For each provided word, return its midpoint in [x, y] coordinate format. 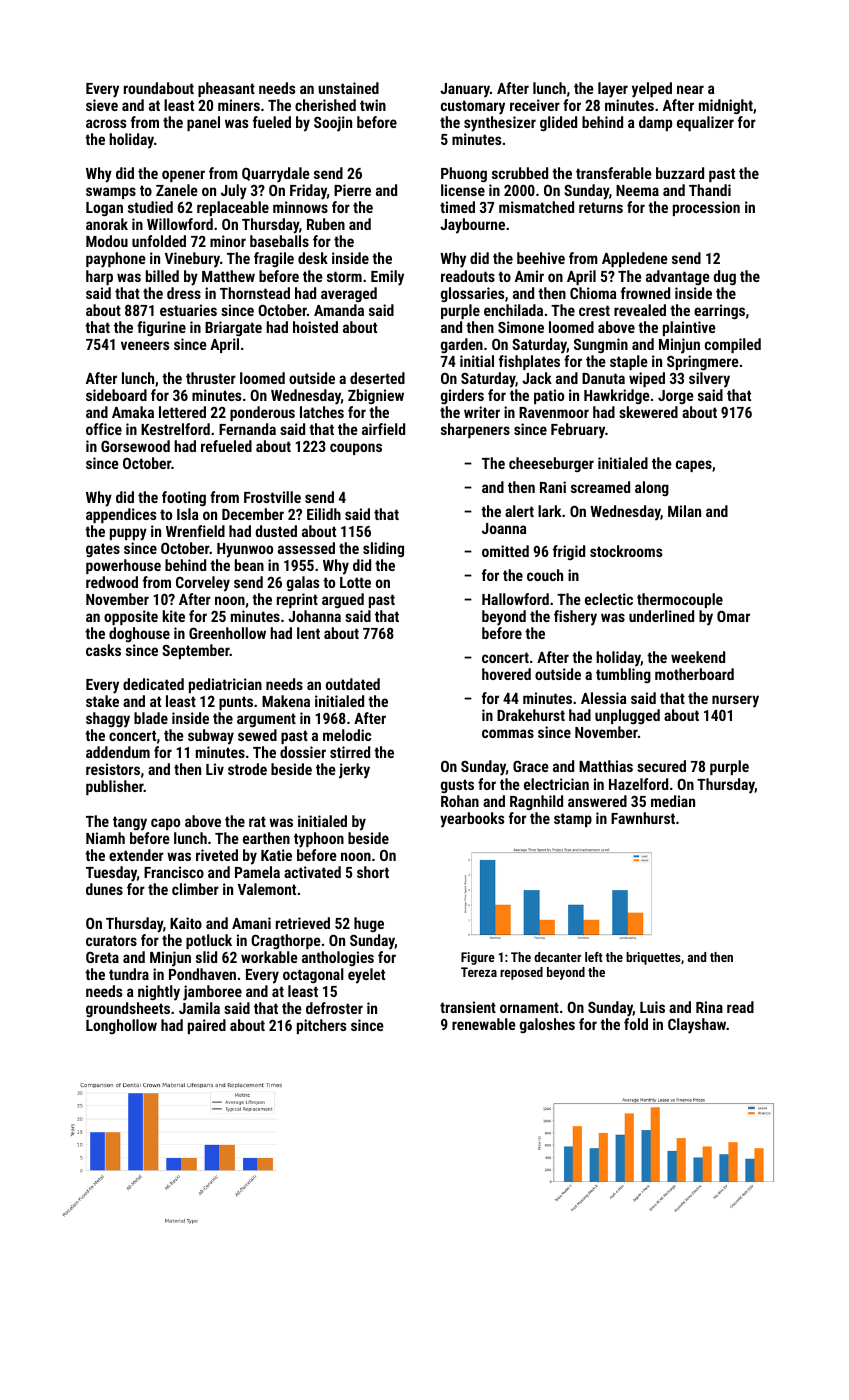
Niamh [105, 838]
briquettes [653, 958]
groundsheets [128, 1009]
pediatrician [225, 685]
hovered [506, 674]
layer [613, 90]
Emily [387, 278]
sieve [102, 105]
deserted [377, 378]
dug [725, 277]
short [373, 872]
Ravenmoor [554, 412]
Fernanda [247, 429]
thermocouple [680, 600]
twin [373, 105]
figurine [161, 328]
